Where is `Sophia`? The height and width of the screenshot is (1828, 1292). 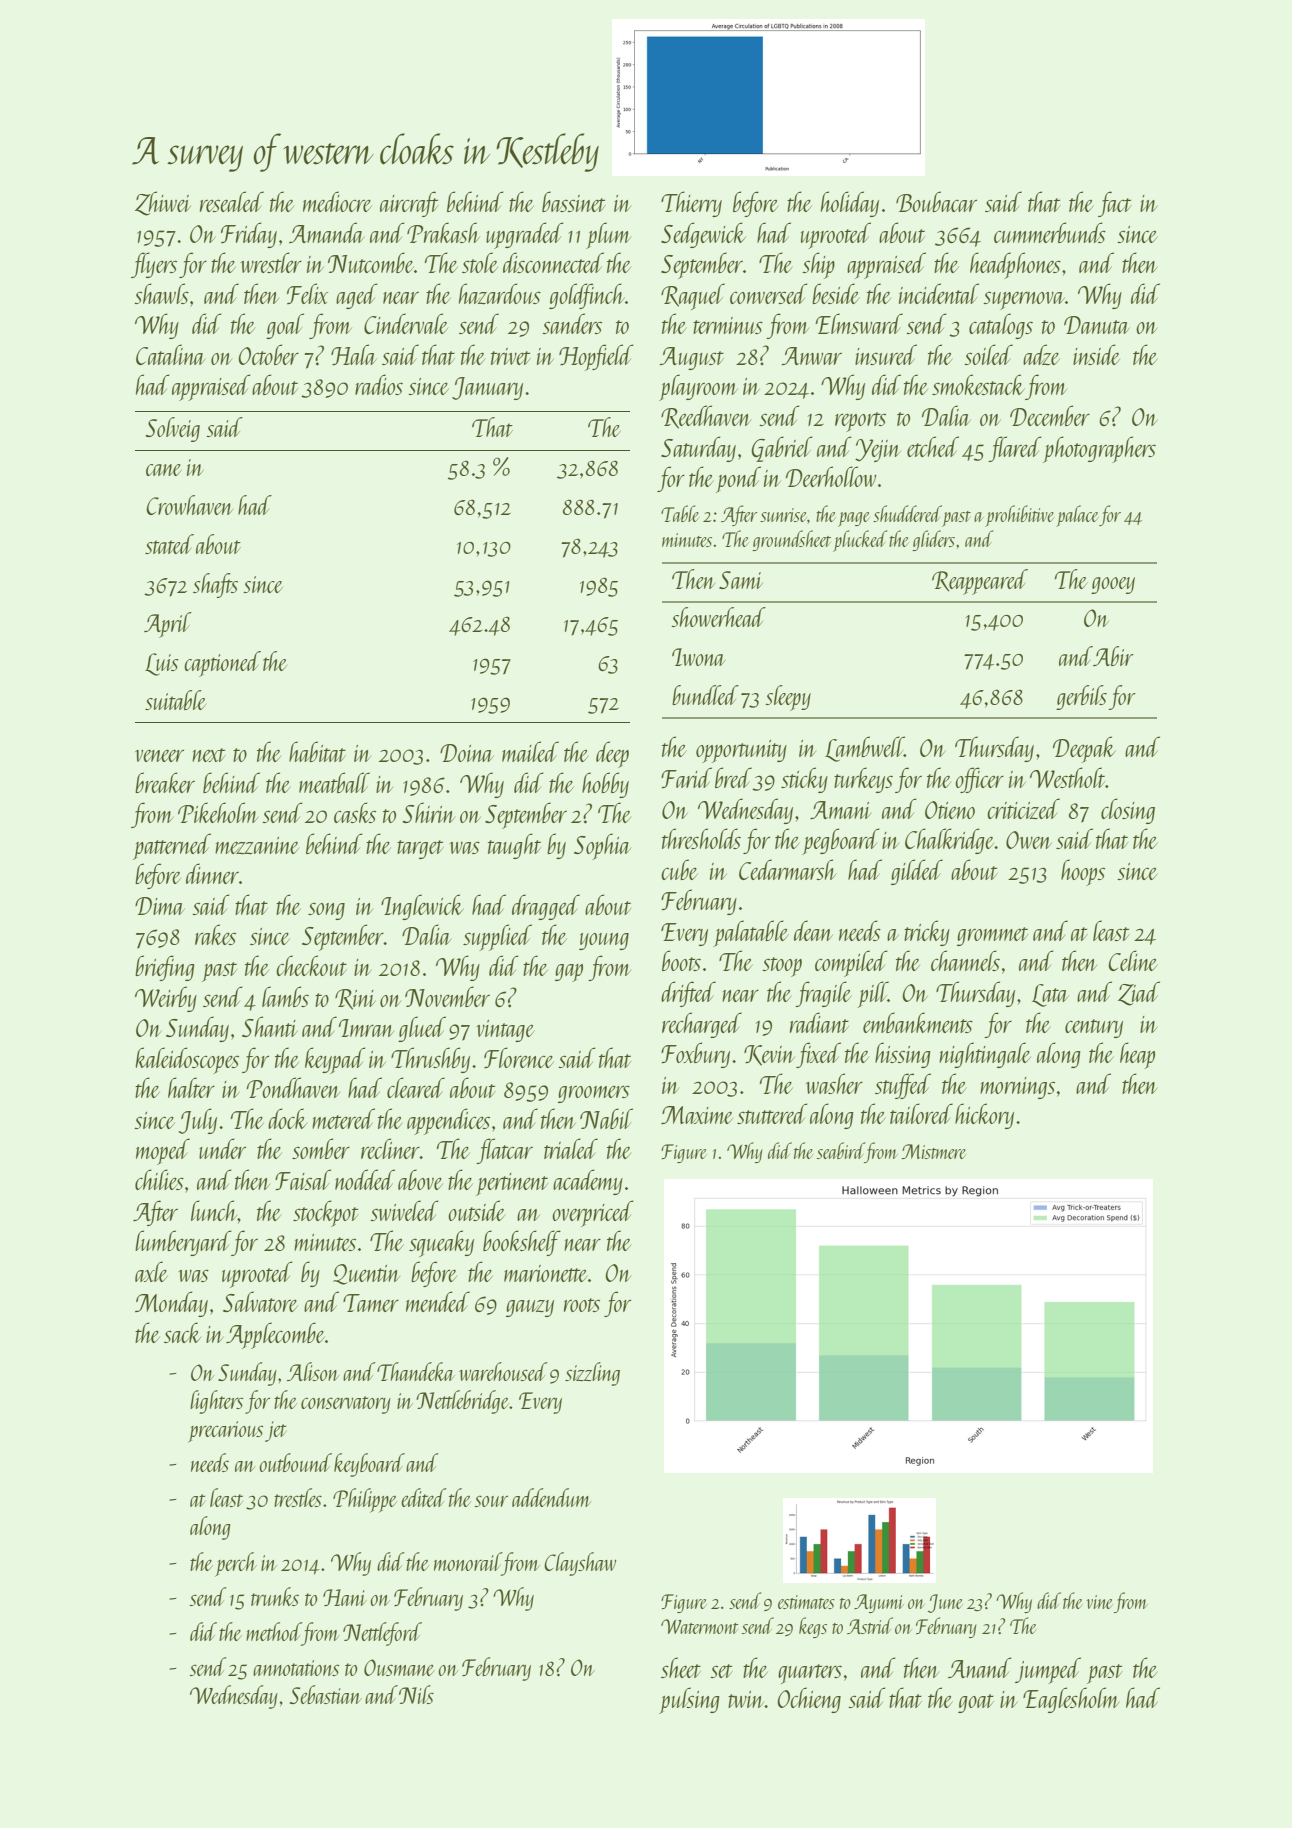 Sophia is located at coordinates (602, 846).
